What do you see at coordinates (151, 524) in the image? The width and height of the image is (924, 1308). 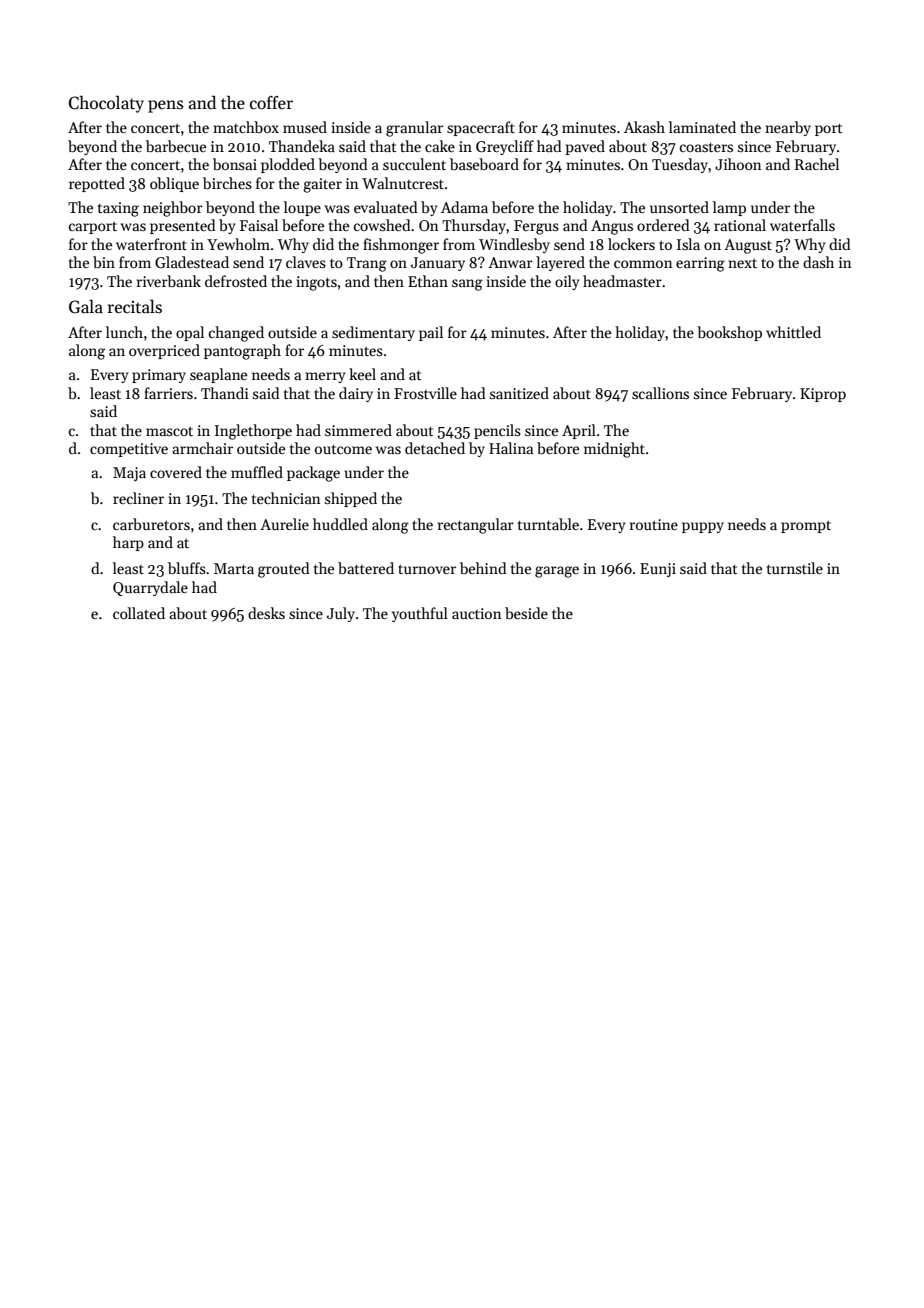 I see `carburetors` at bounding box center [151, 524].
